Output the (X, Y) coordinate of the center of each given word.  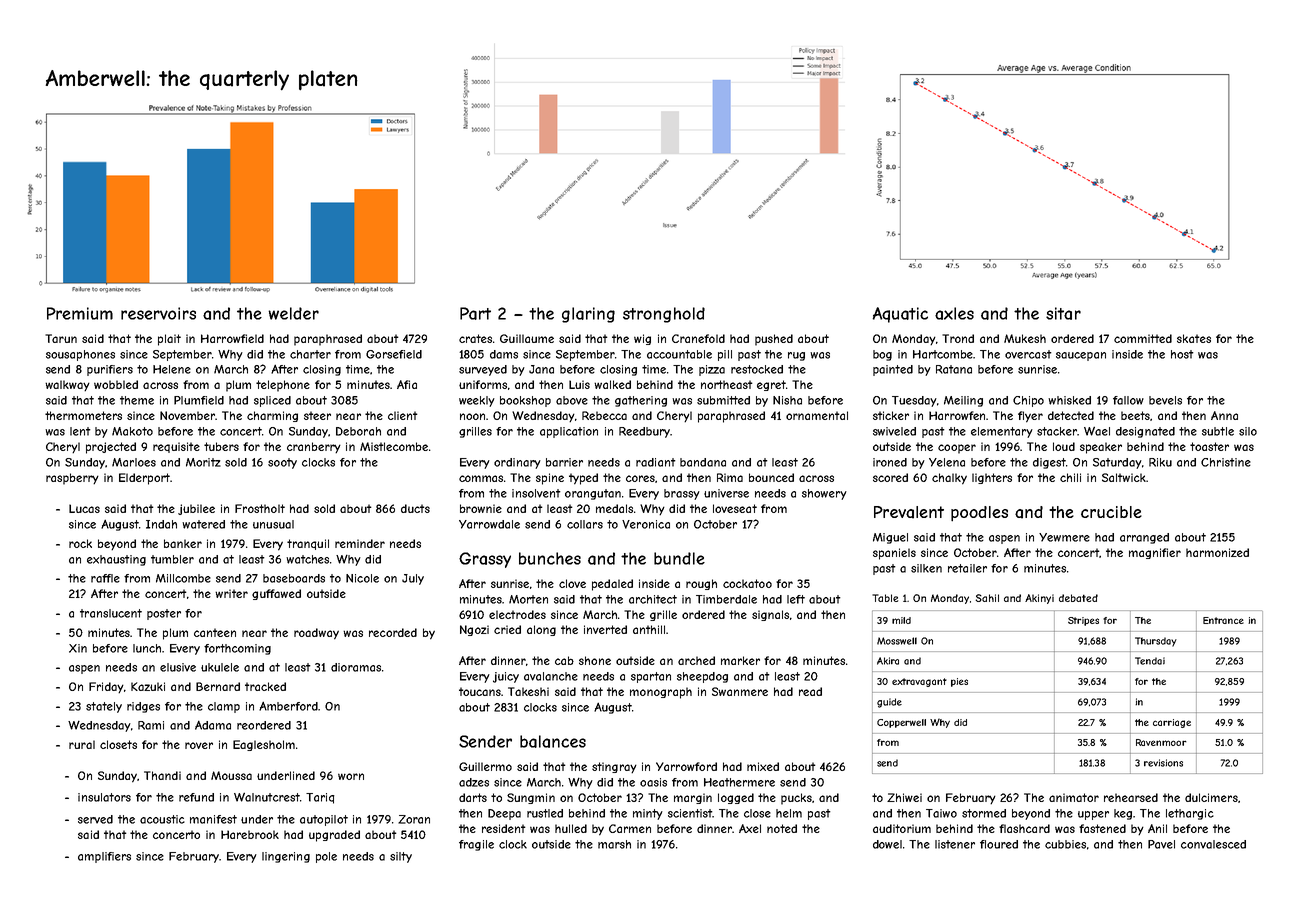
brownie (481, 508)
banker (183, 543)
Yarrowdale (489, 524)
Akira (888, 661)
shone (595, 660)
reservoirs (158, 313)
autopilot (324, 820)
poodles (979, 514)
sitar (1063, 313)
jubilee (196, 509)
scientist (690, 813)
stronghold (664, 315)
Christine (1226, 462)
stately (104, 707)
